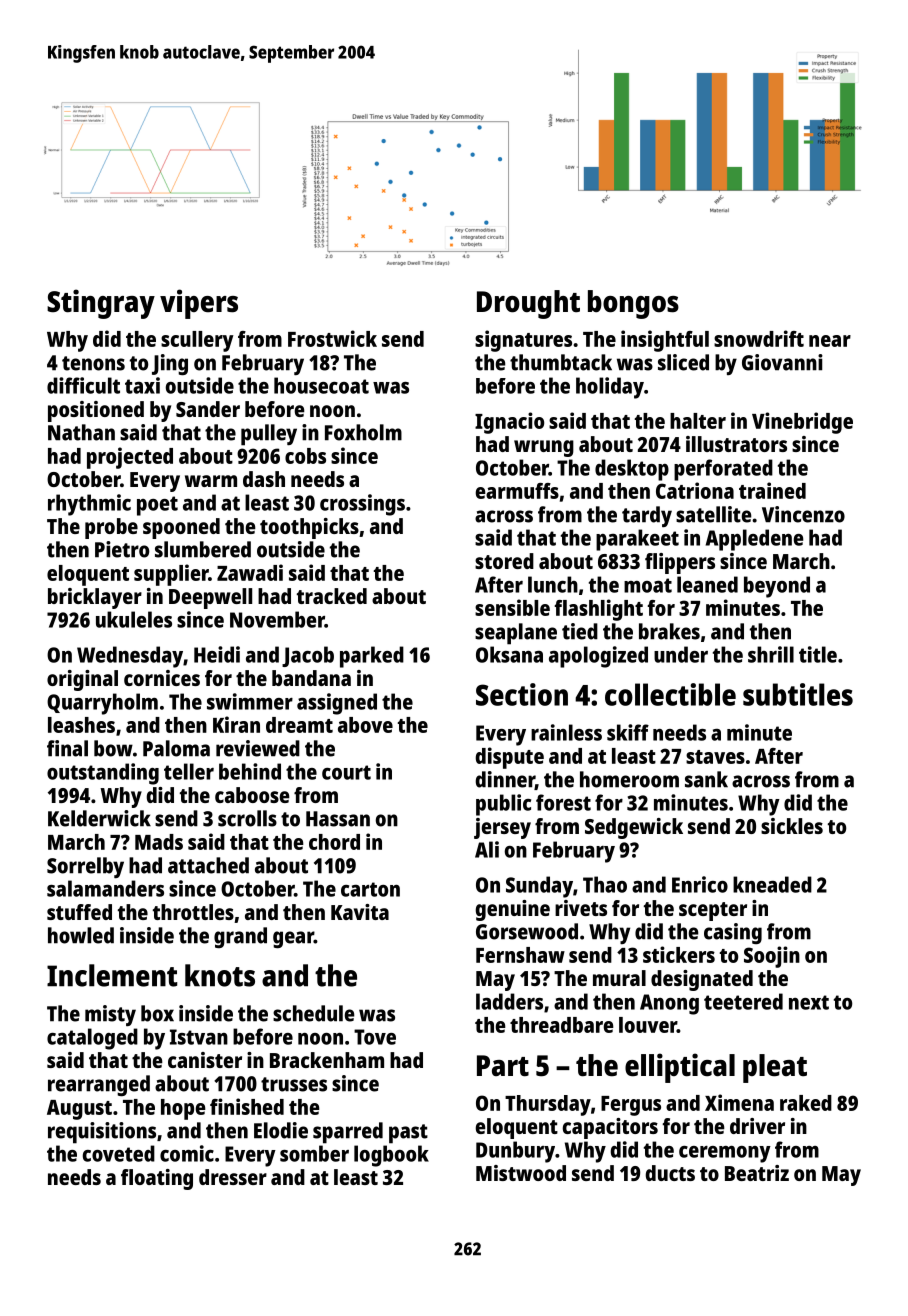  I want to click on insightful, so click(665, 341).
